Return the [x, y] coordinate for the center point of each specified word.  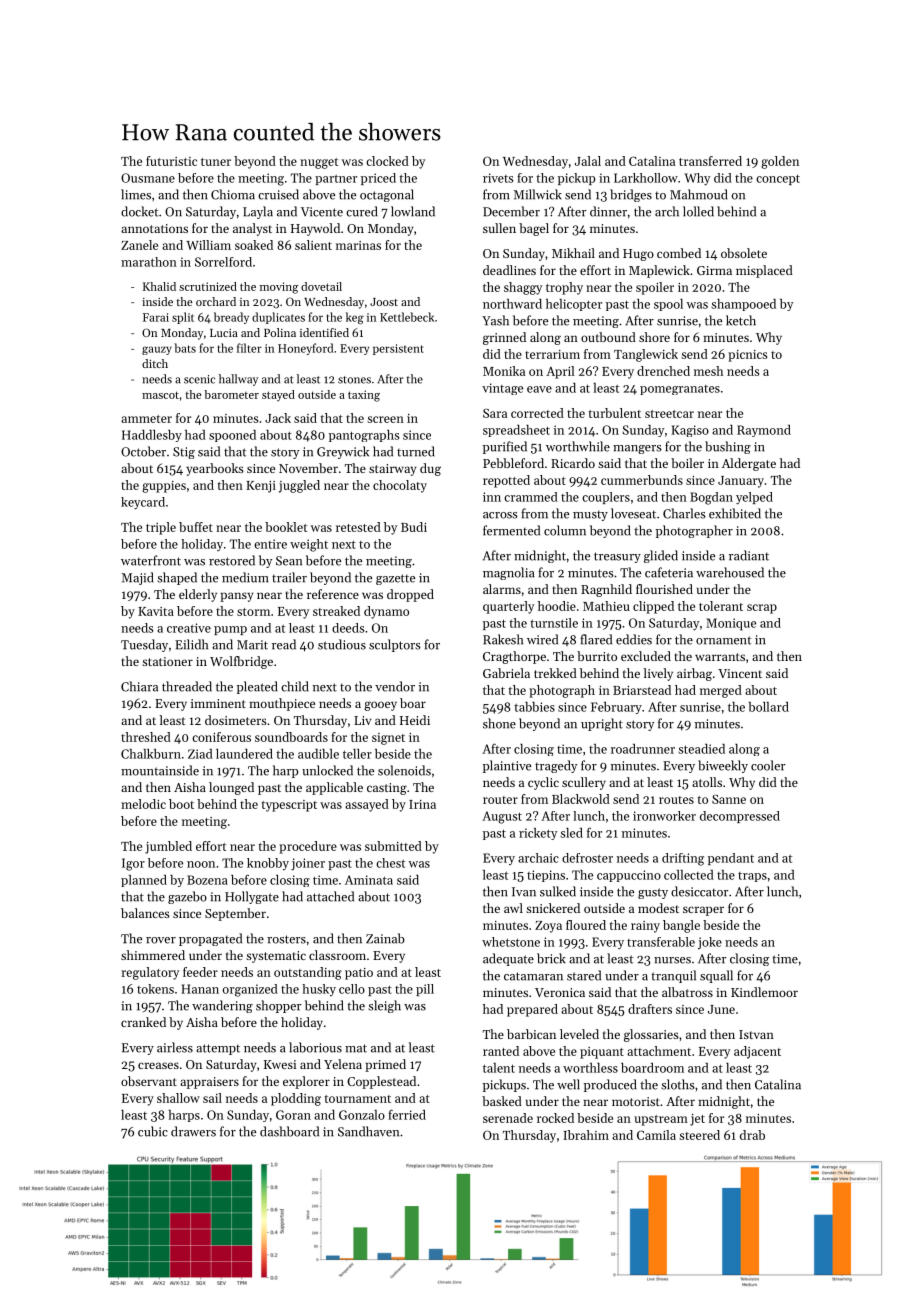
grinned [504, 338]
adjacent [757, 1052]
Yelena [343, 1064]
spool [668, 305]
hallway [238, 380]
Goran [293, 1115]
